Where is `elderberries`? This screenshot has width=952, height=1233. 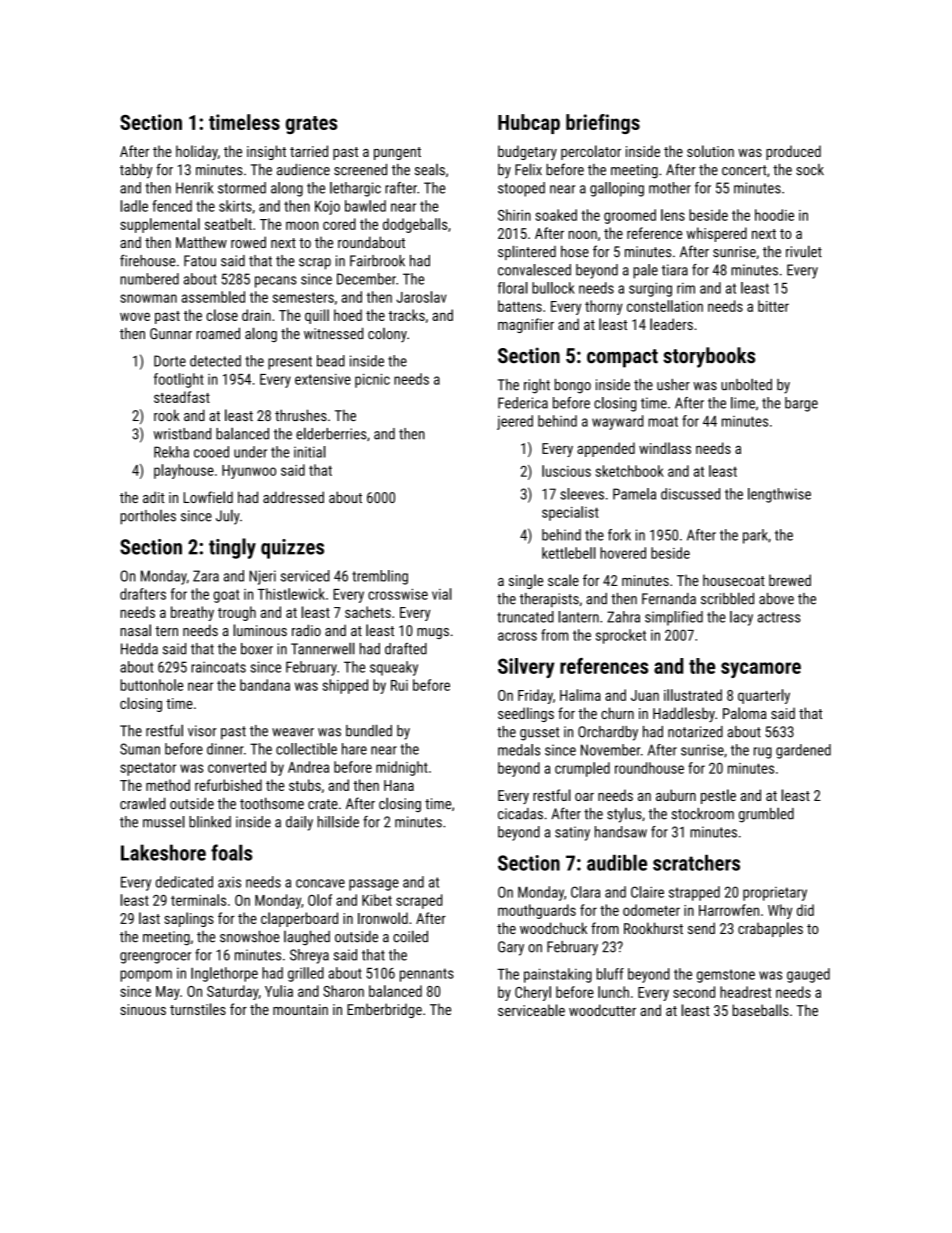 elderberries is located at coordinates (331, 433).
